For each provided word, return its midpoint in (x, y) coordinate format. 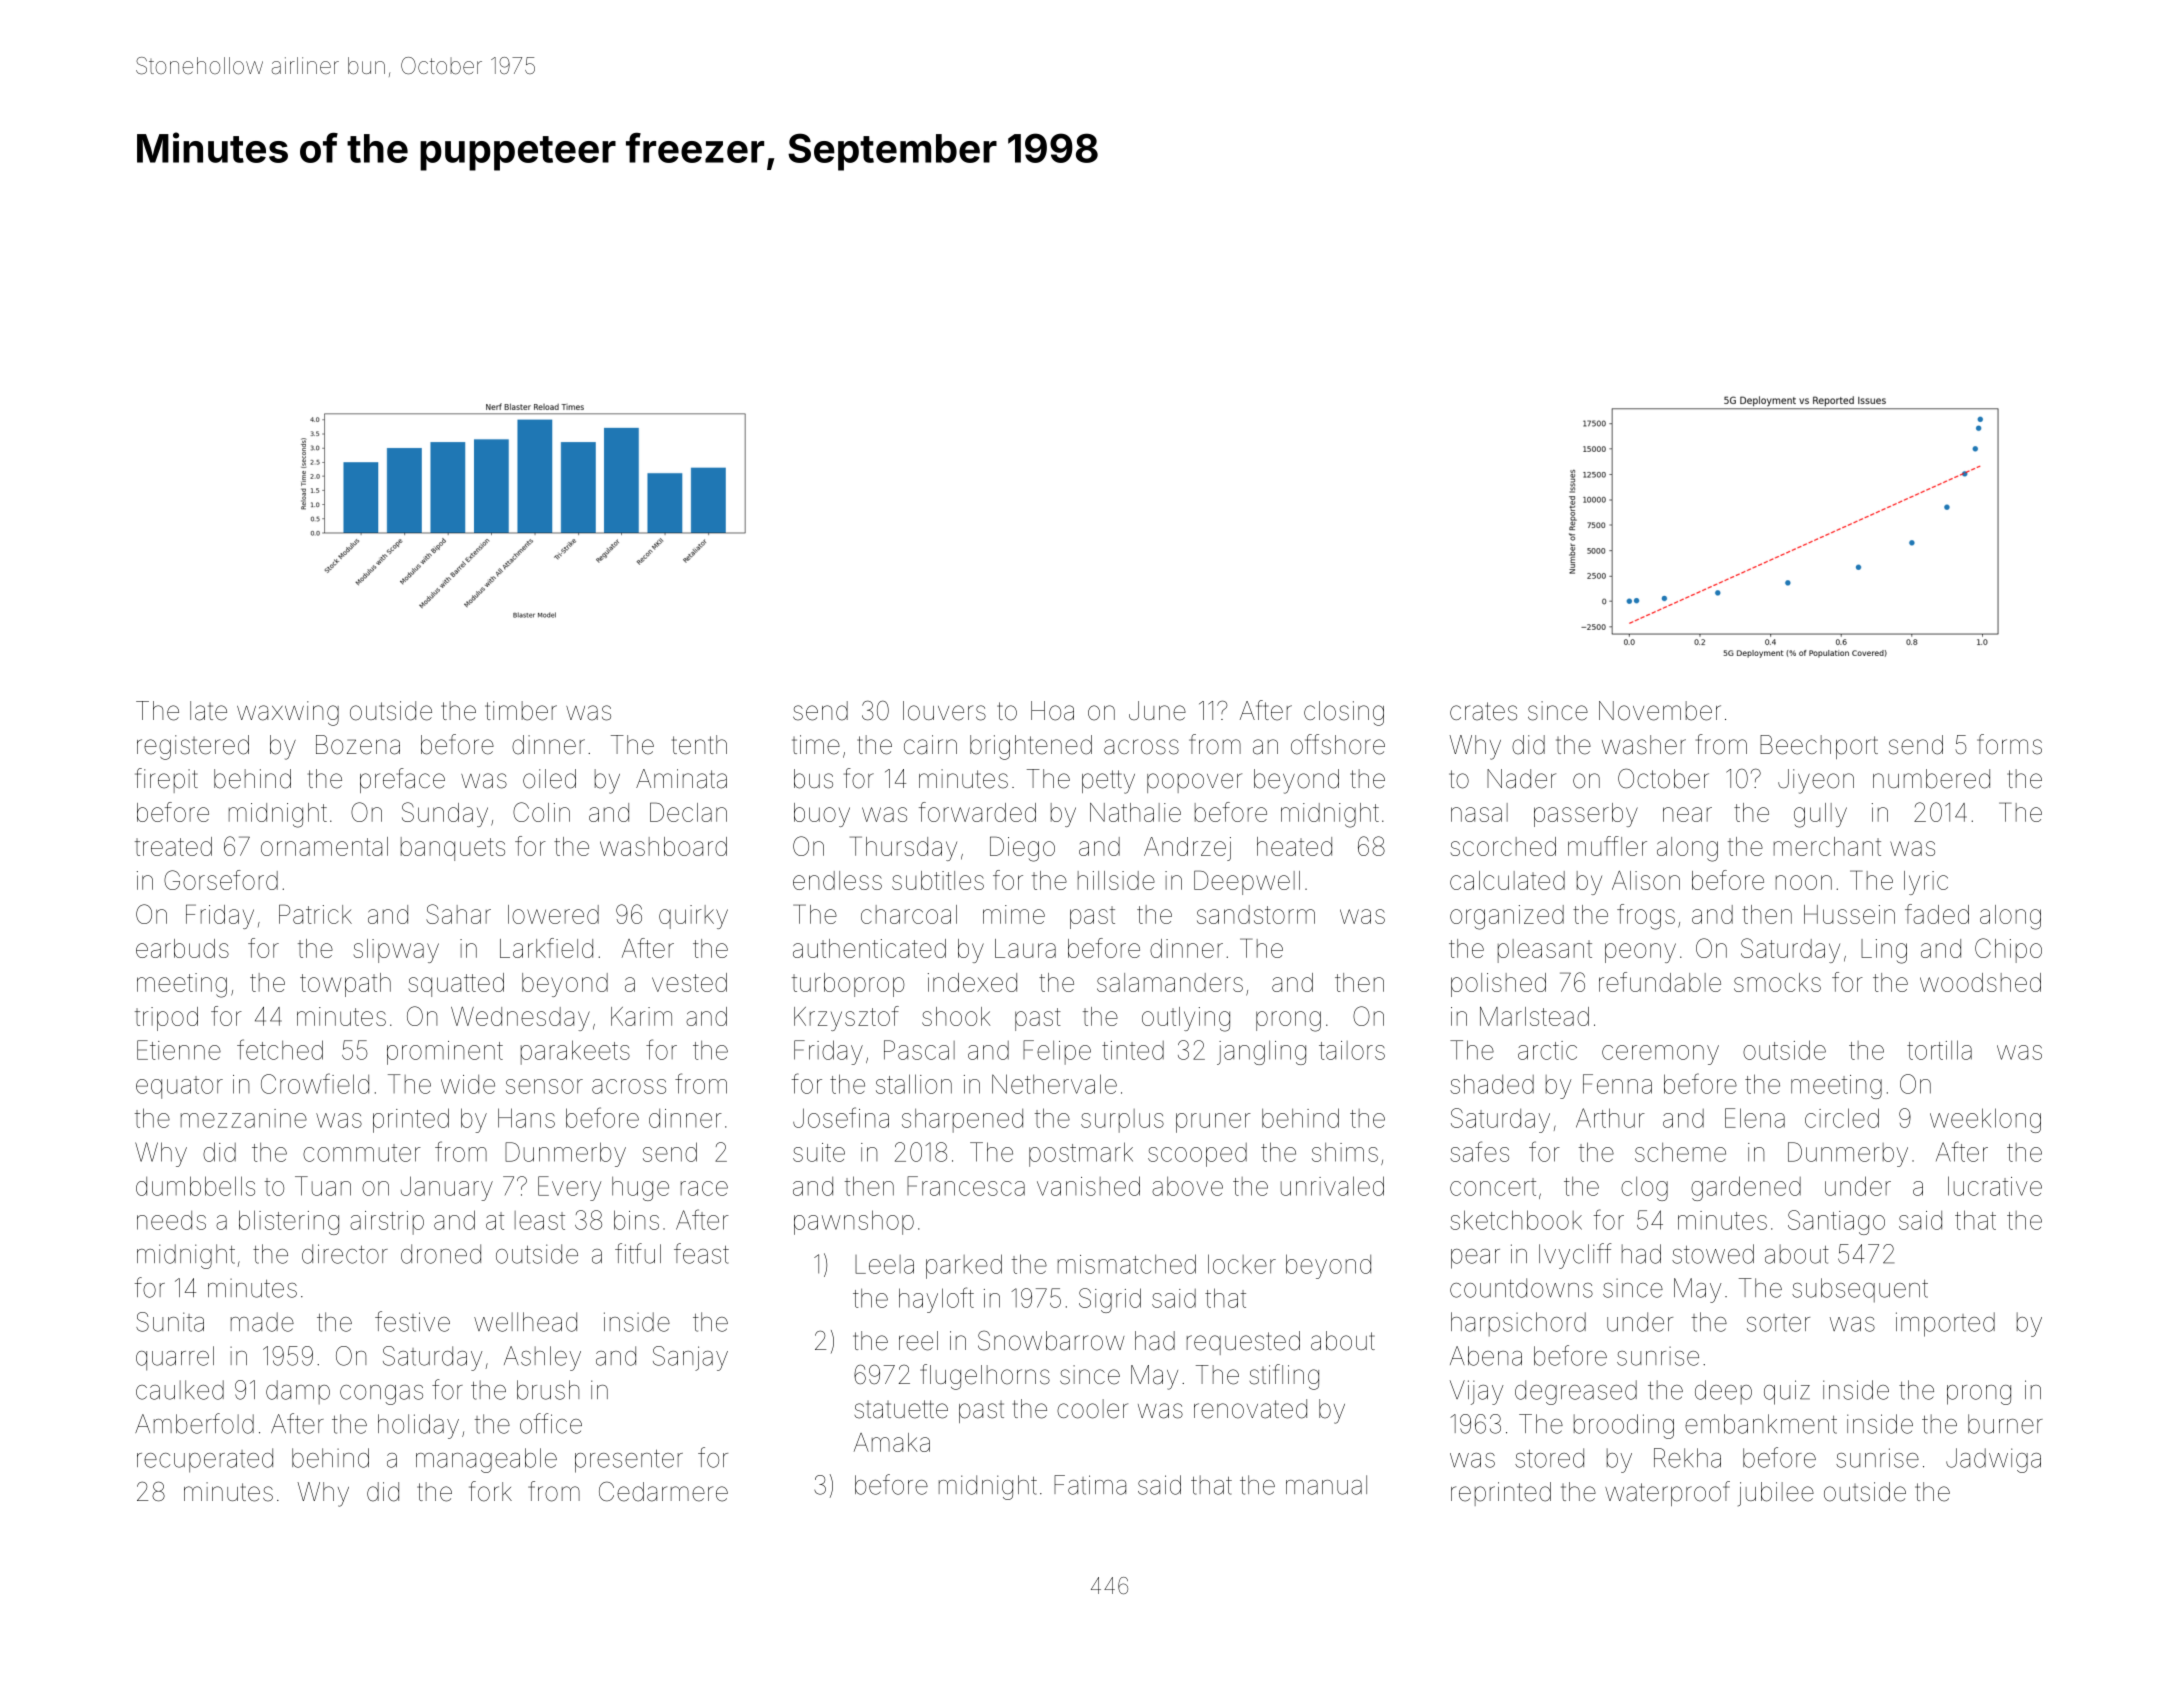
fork (490, 1491)
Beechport (1819, 747)
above (1187, 1186)
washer (1644, 745)
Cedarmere (663, 1491)
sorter (1778, 1323)
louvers (944, 711)
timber (521, 711)
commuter (362, 1153)
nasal (1479, 812)
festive (412, 1321)
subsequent (1860, 1290)
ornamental (324, 846)
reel (918, 1341)
